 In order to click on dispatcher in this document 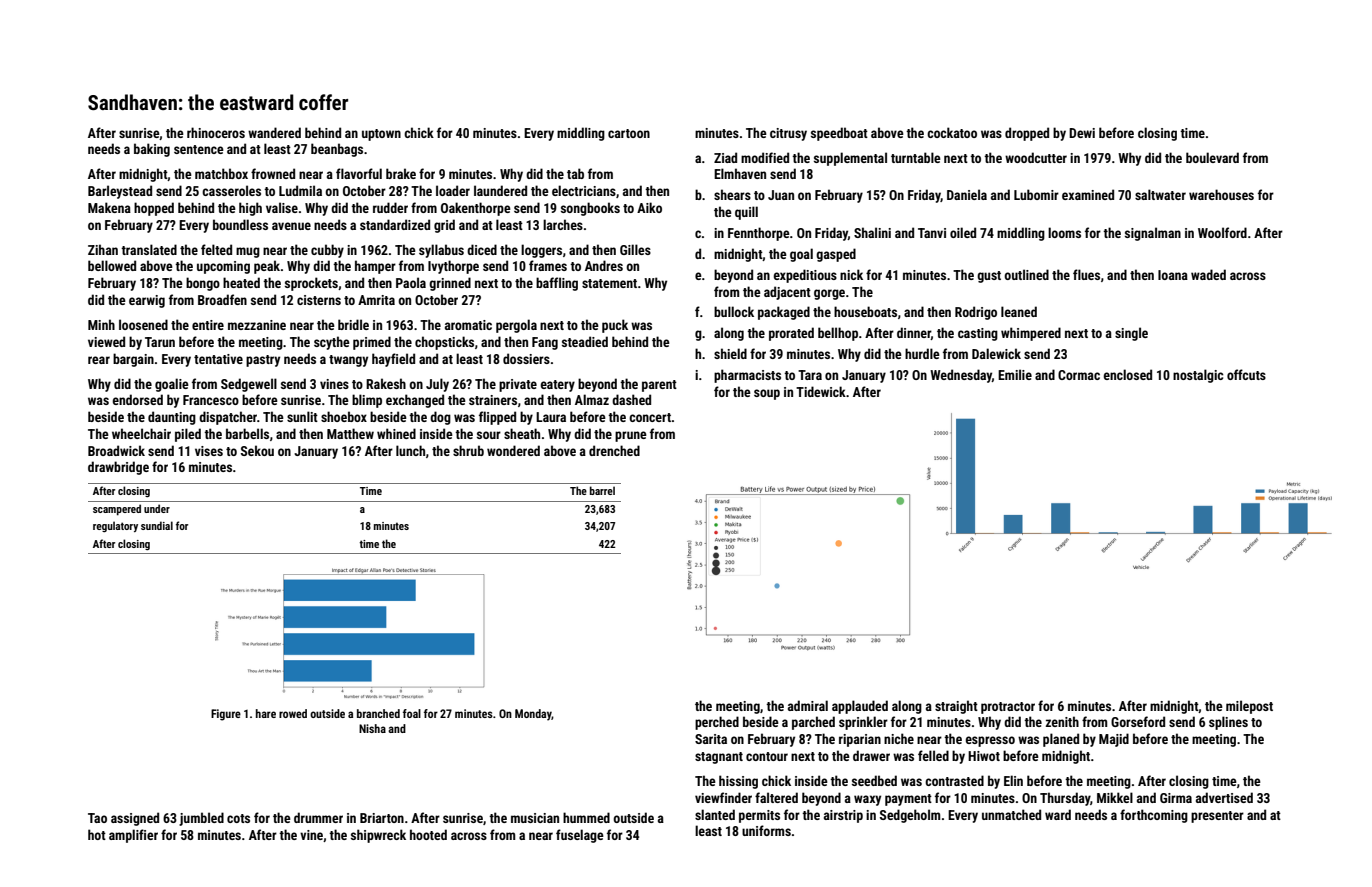, I will do `click(228, 418)`.
